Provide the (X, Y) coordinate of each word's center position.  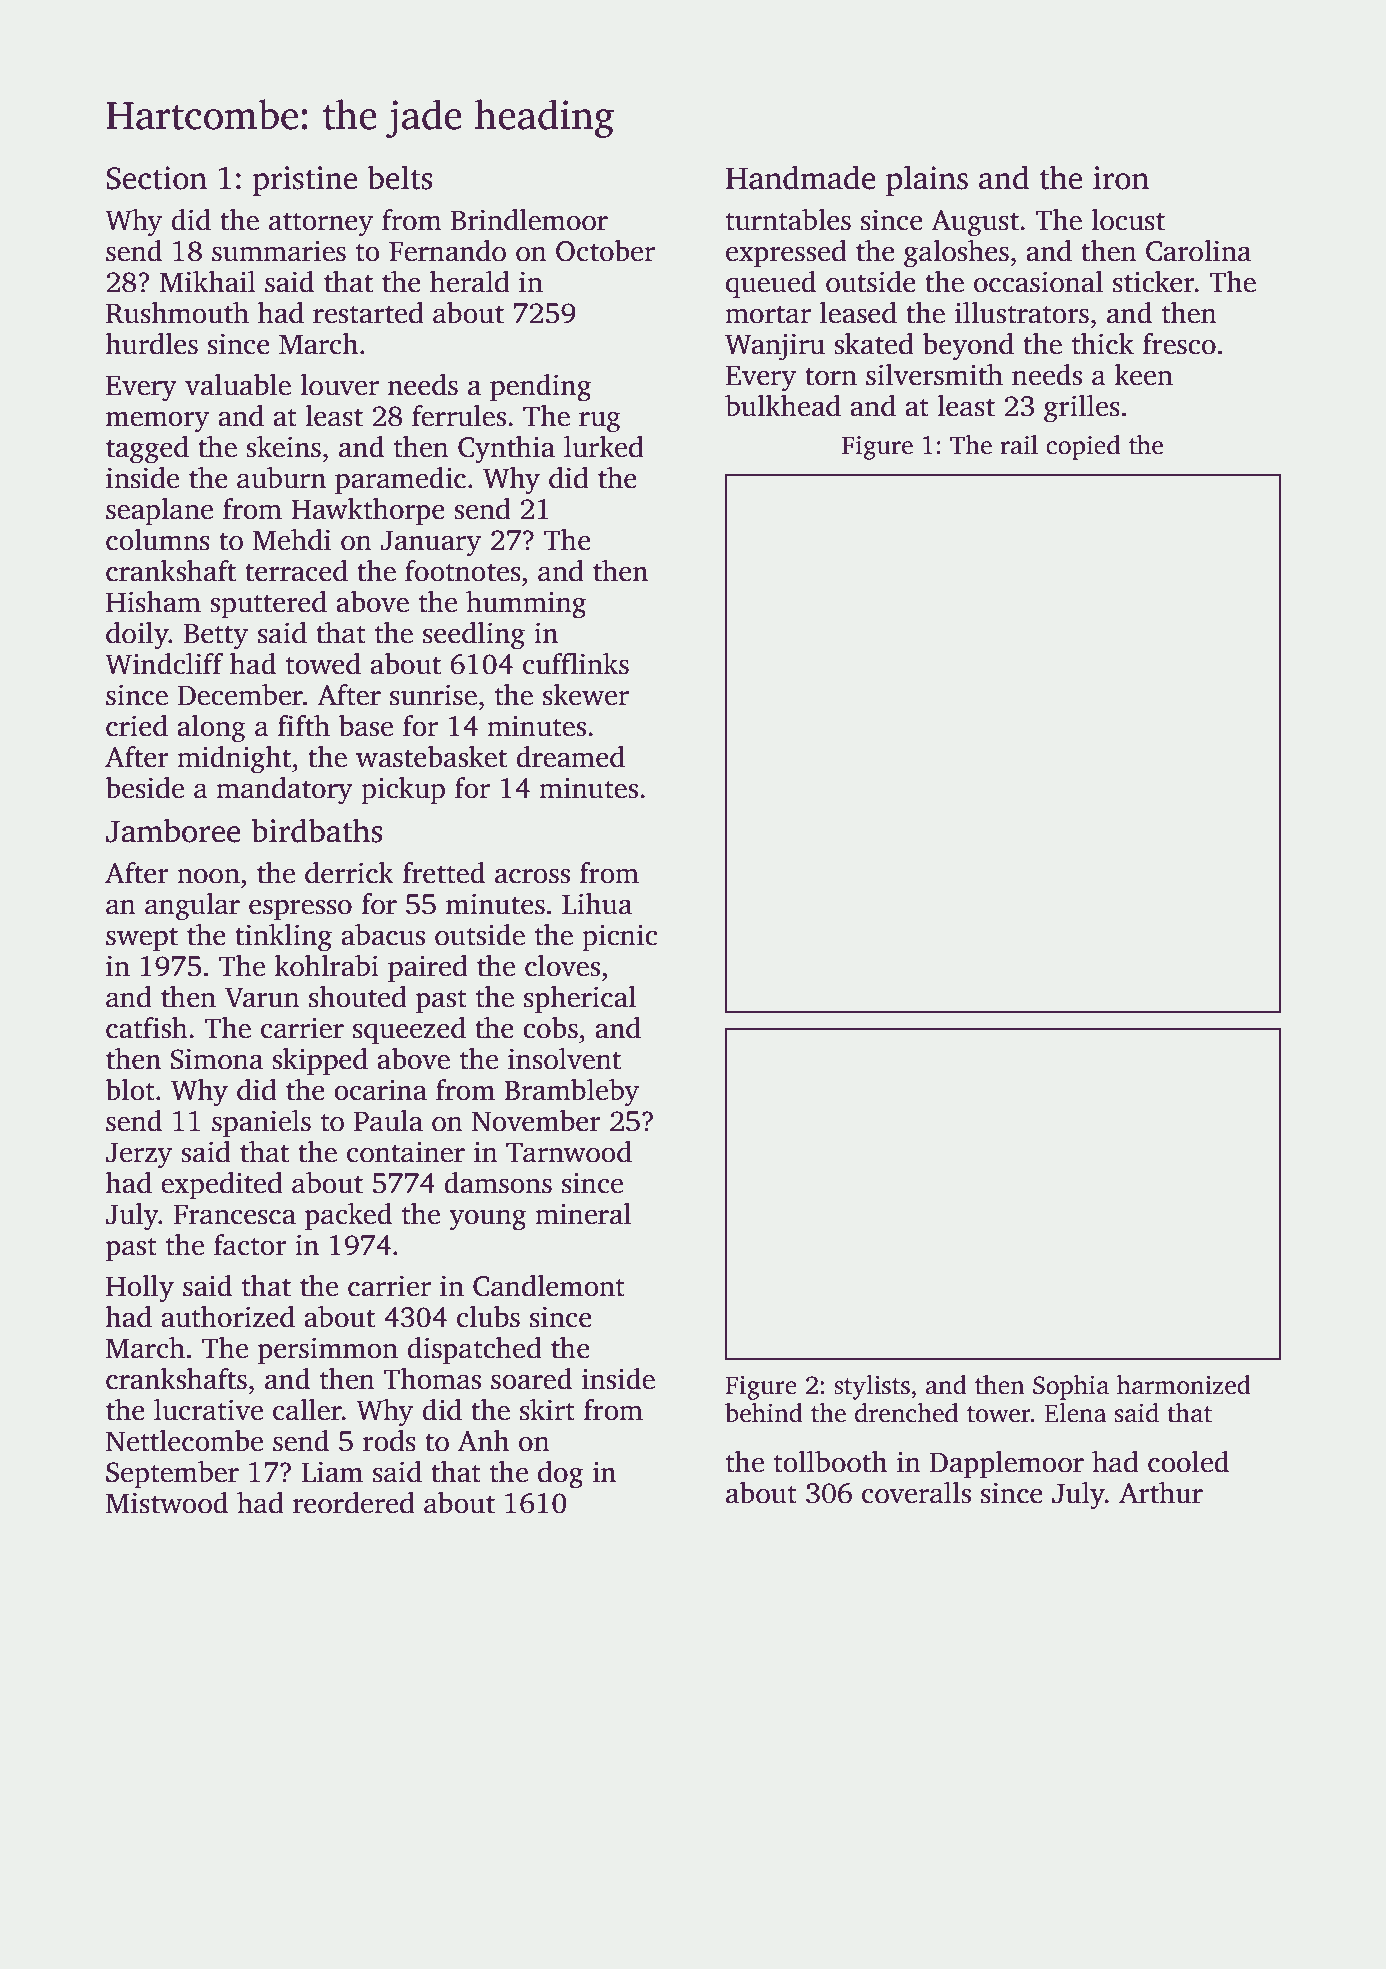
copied (1083, 447)
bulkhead (783, 406)
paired (428, 969)
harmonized (1184, 1385)
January (430, 544)
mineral (583, 1214)
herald (470, 282)
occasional (1038, 282)
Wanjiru (775, 347)
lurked (604, 447)
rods (389, 1441)
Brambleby (571, 1093)
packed (348, 1217)
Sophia (1071, 1387)
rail (1019, 445)
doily (137, 636)
